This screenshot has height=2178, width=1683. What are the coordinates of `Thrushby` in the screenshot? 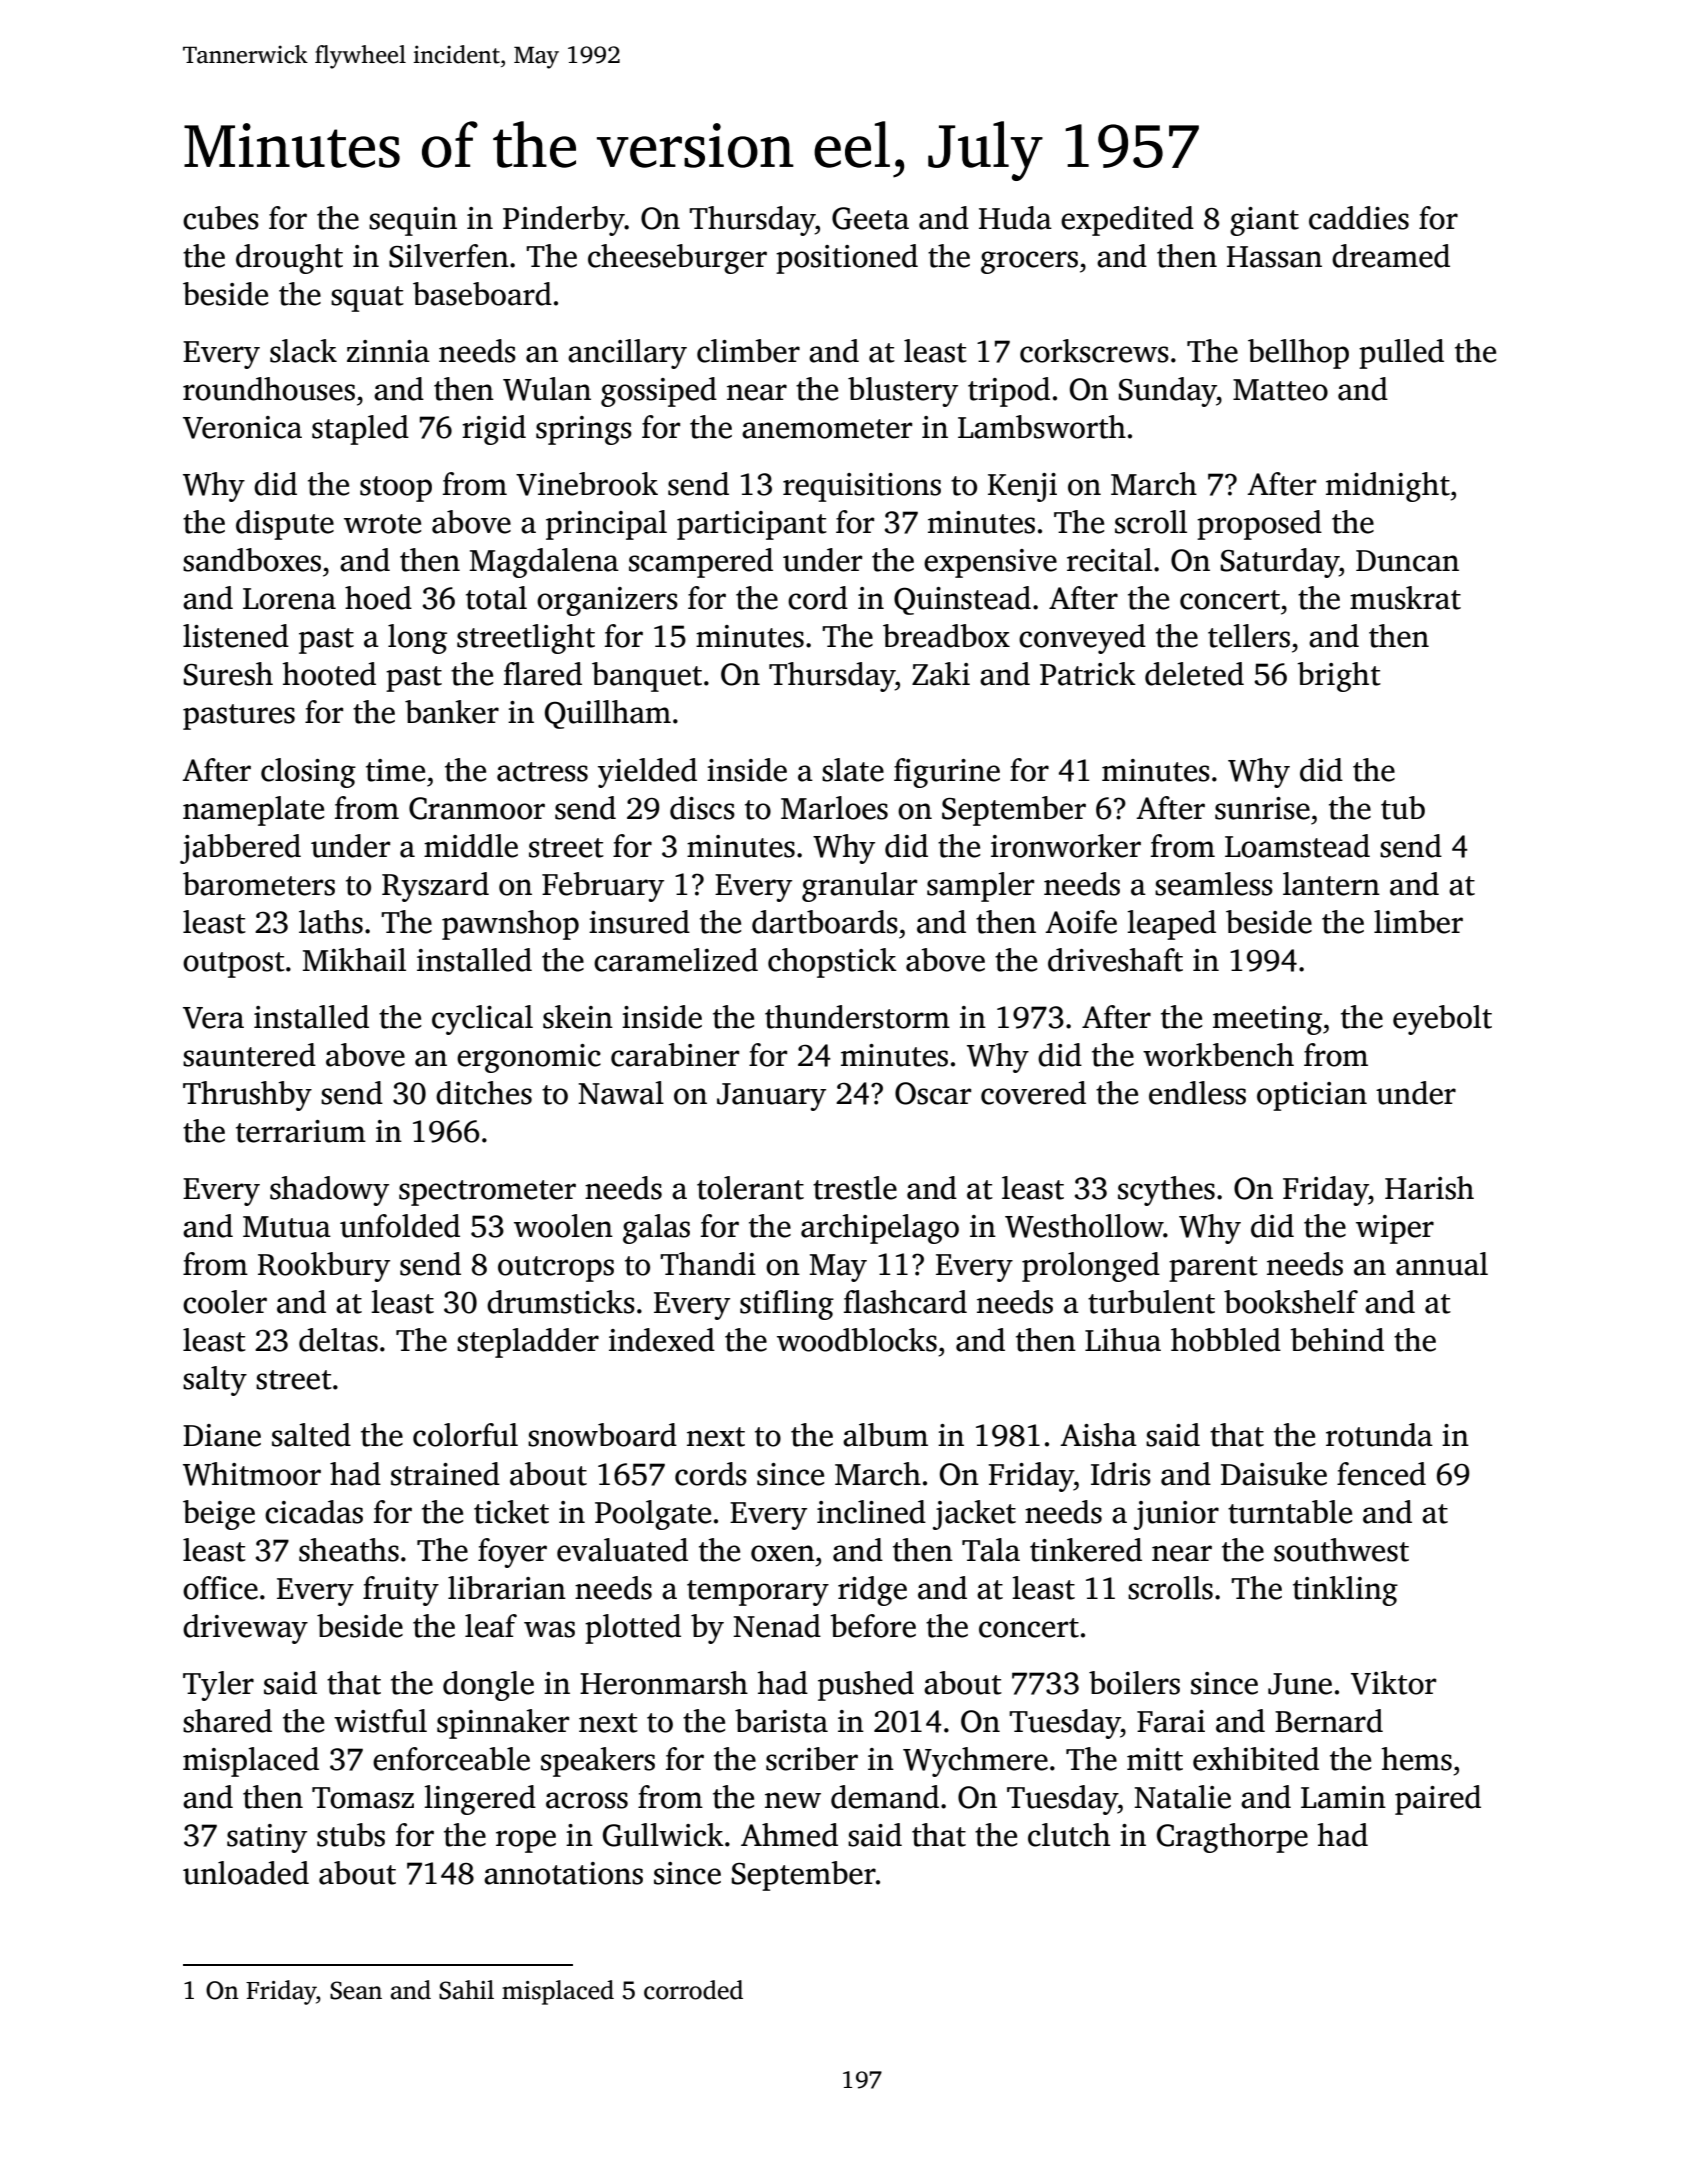 It's located at (247, 1096).
